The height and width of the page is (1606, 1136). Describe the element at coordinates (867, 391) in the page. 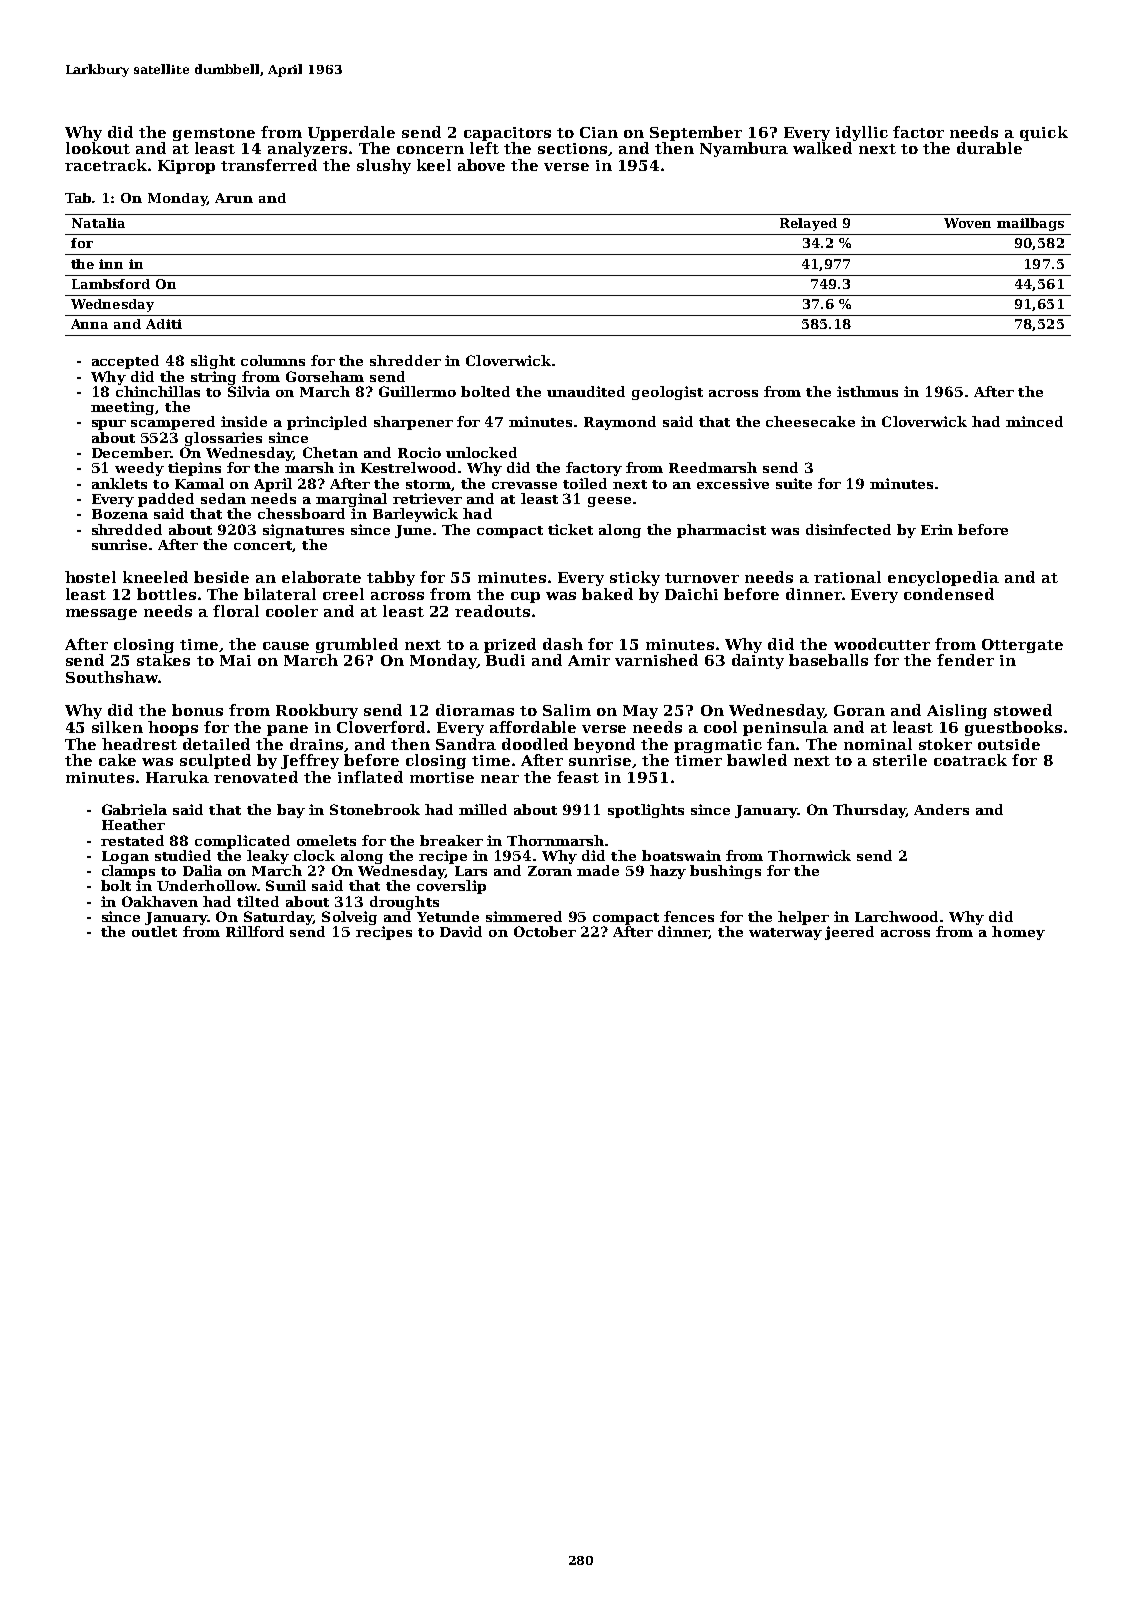

I see `isthmus` at that location.
